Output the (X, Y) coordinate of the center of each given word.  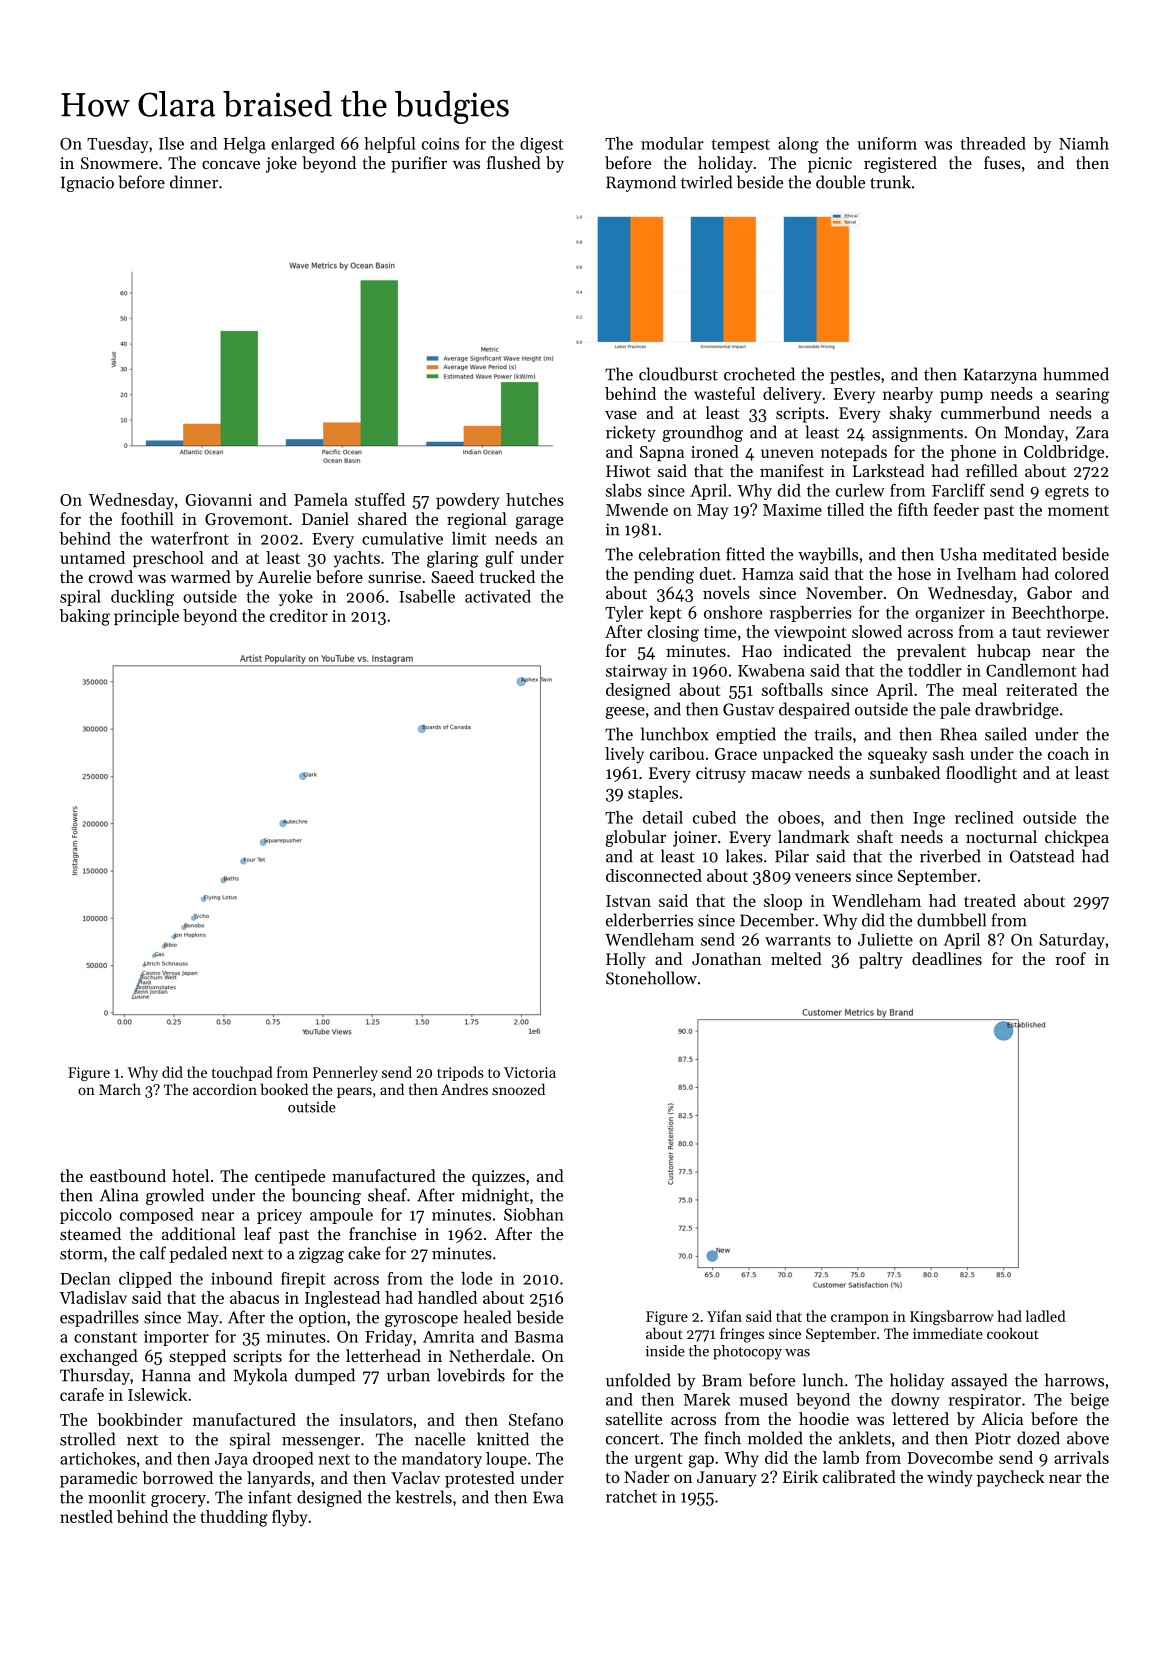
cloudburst (678, 374)
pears (354, 1092)
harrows (1074, 1380)
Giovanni (218, 500)
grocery (178, 1501)
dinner (194, 182)
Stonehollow (651, 978)
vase (621, 415)
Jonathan (726, 958)
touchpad (242, 1073)
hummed (1076, 374)
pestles (855, 375)
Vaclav (415, 1477)
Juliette (885, 939)
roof (1070, 958)
